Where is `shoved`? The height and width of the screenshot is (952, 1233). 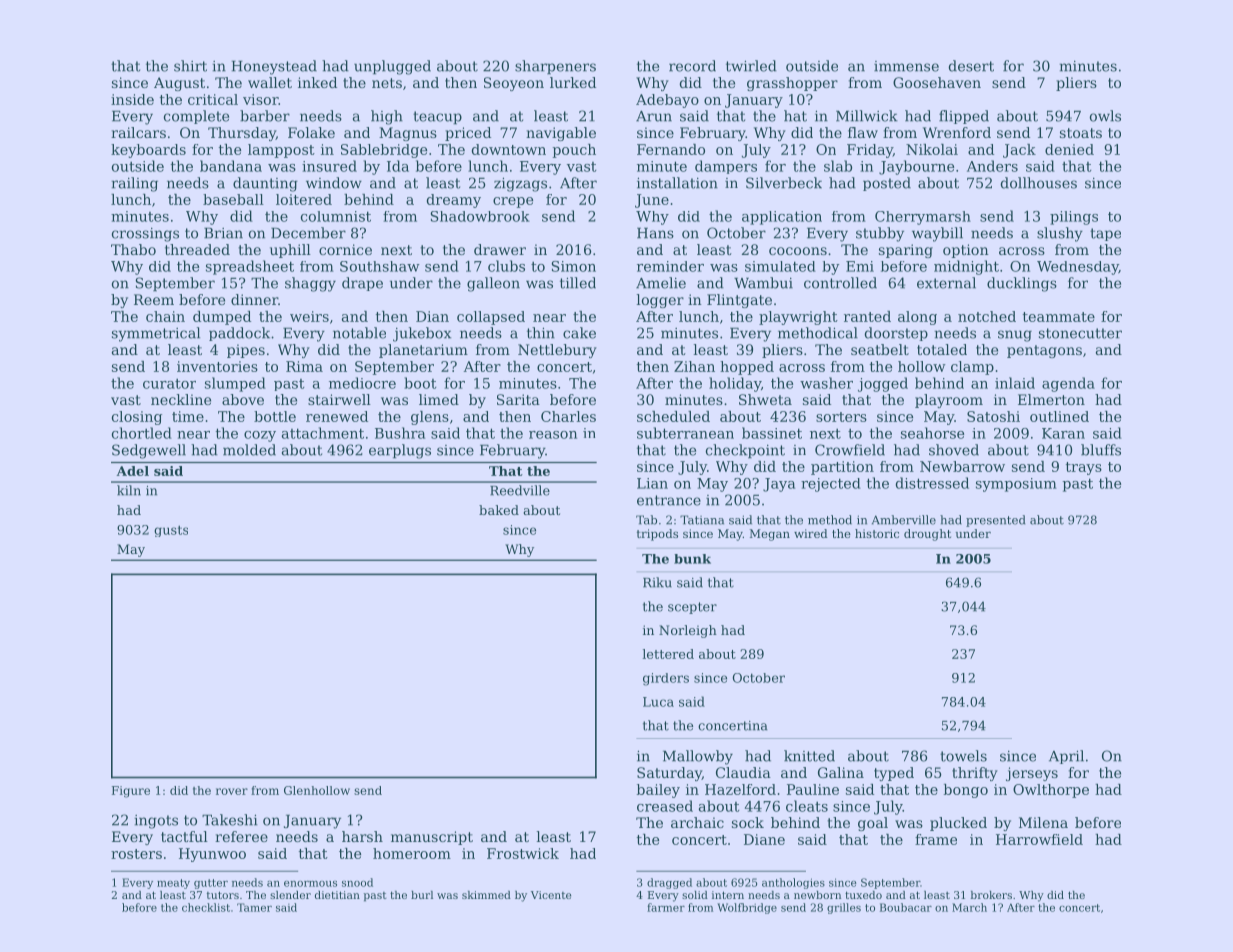
shoved is located at coordinates (954, 450).
